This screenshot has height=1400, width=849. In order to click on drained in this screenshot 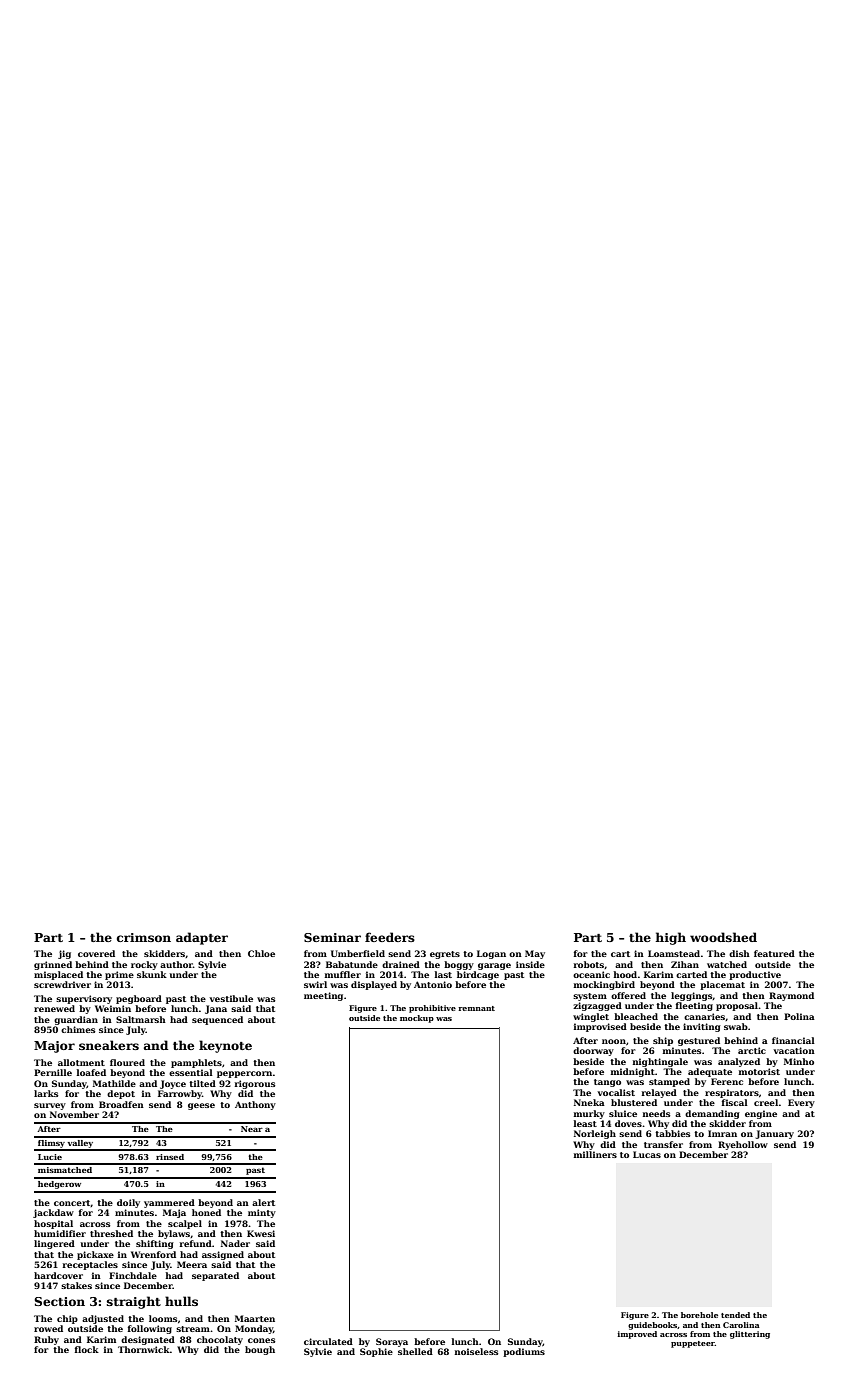, I will do `click(401, 964)`.
